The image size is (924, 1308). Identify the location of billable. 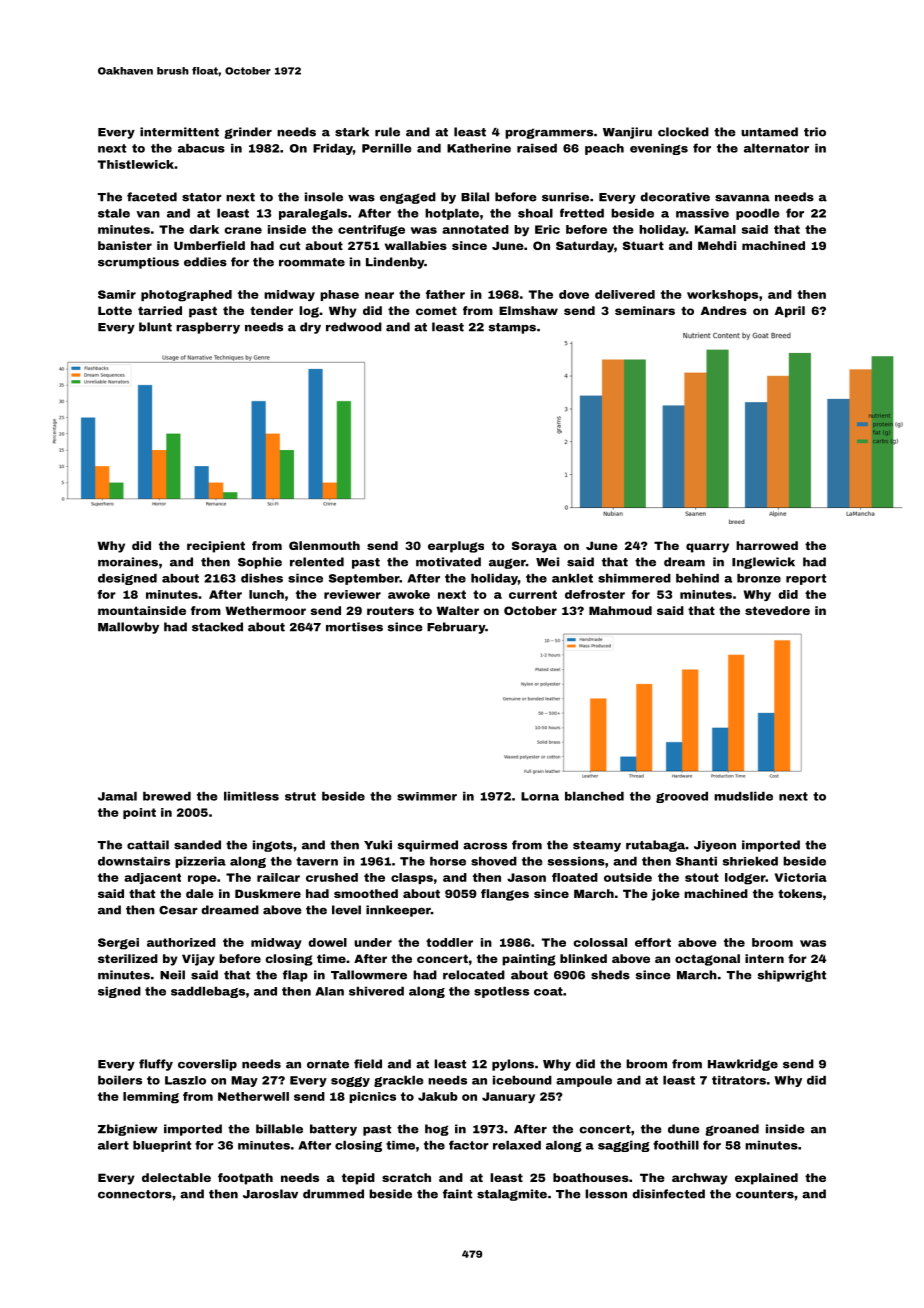
(279, 1129).
